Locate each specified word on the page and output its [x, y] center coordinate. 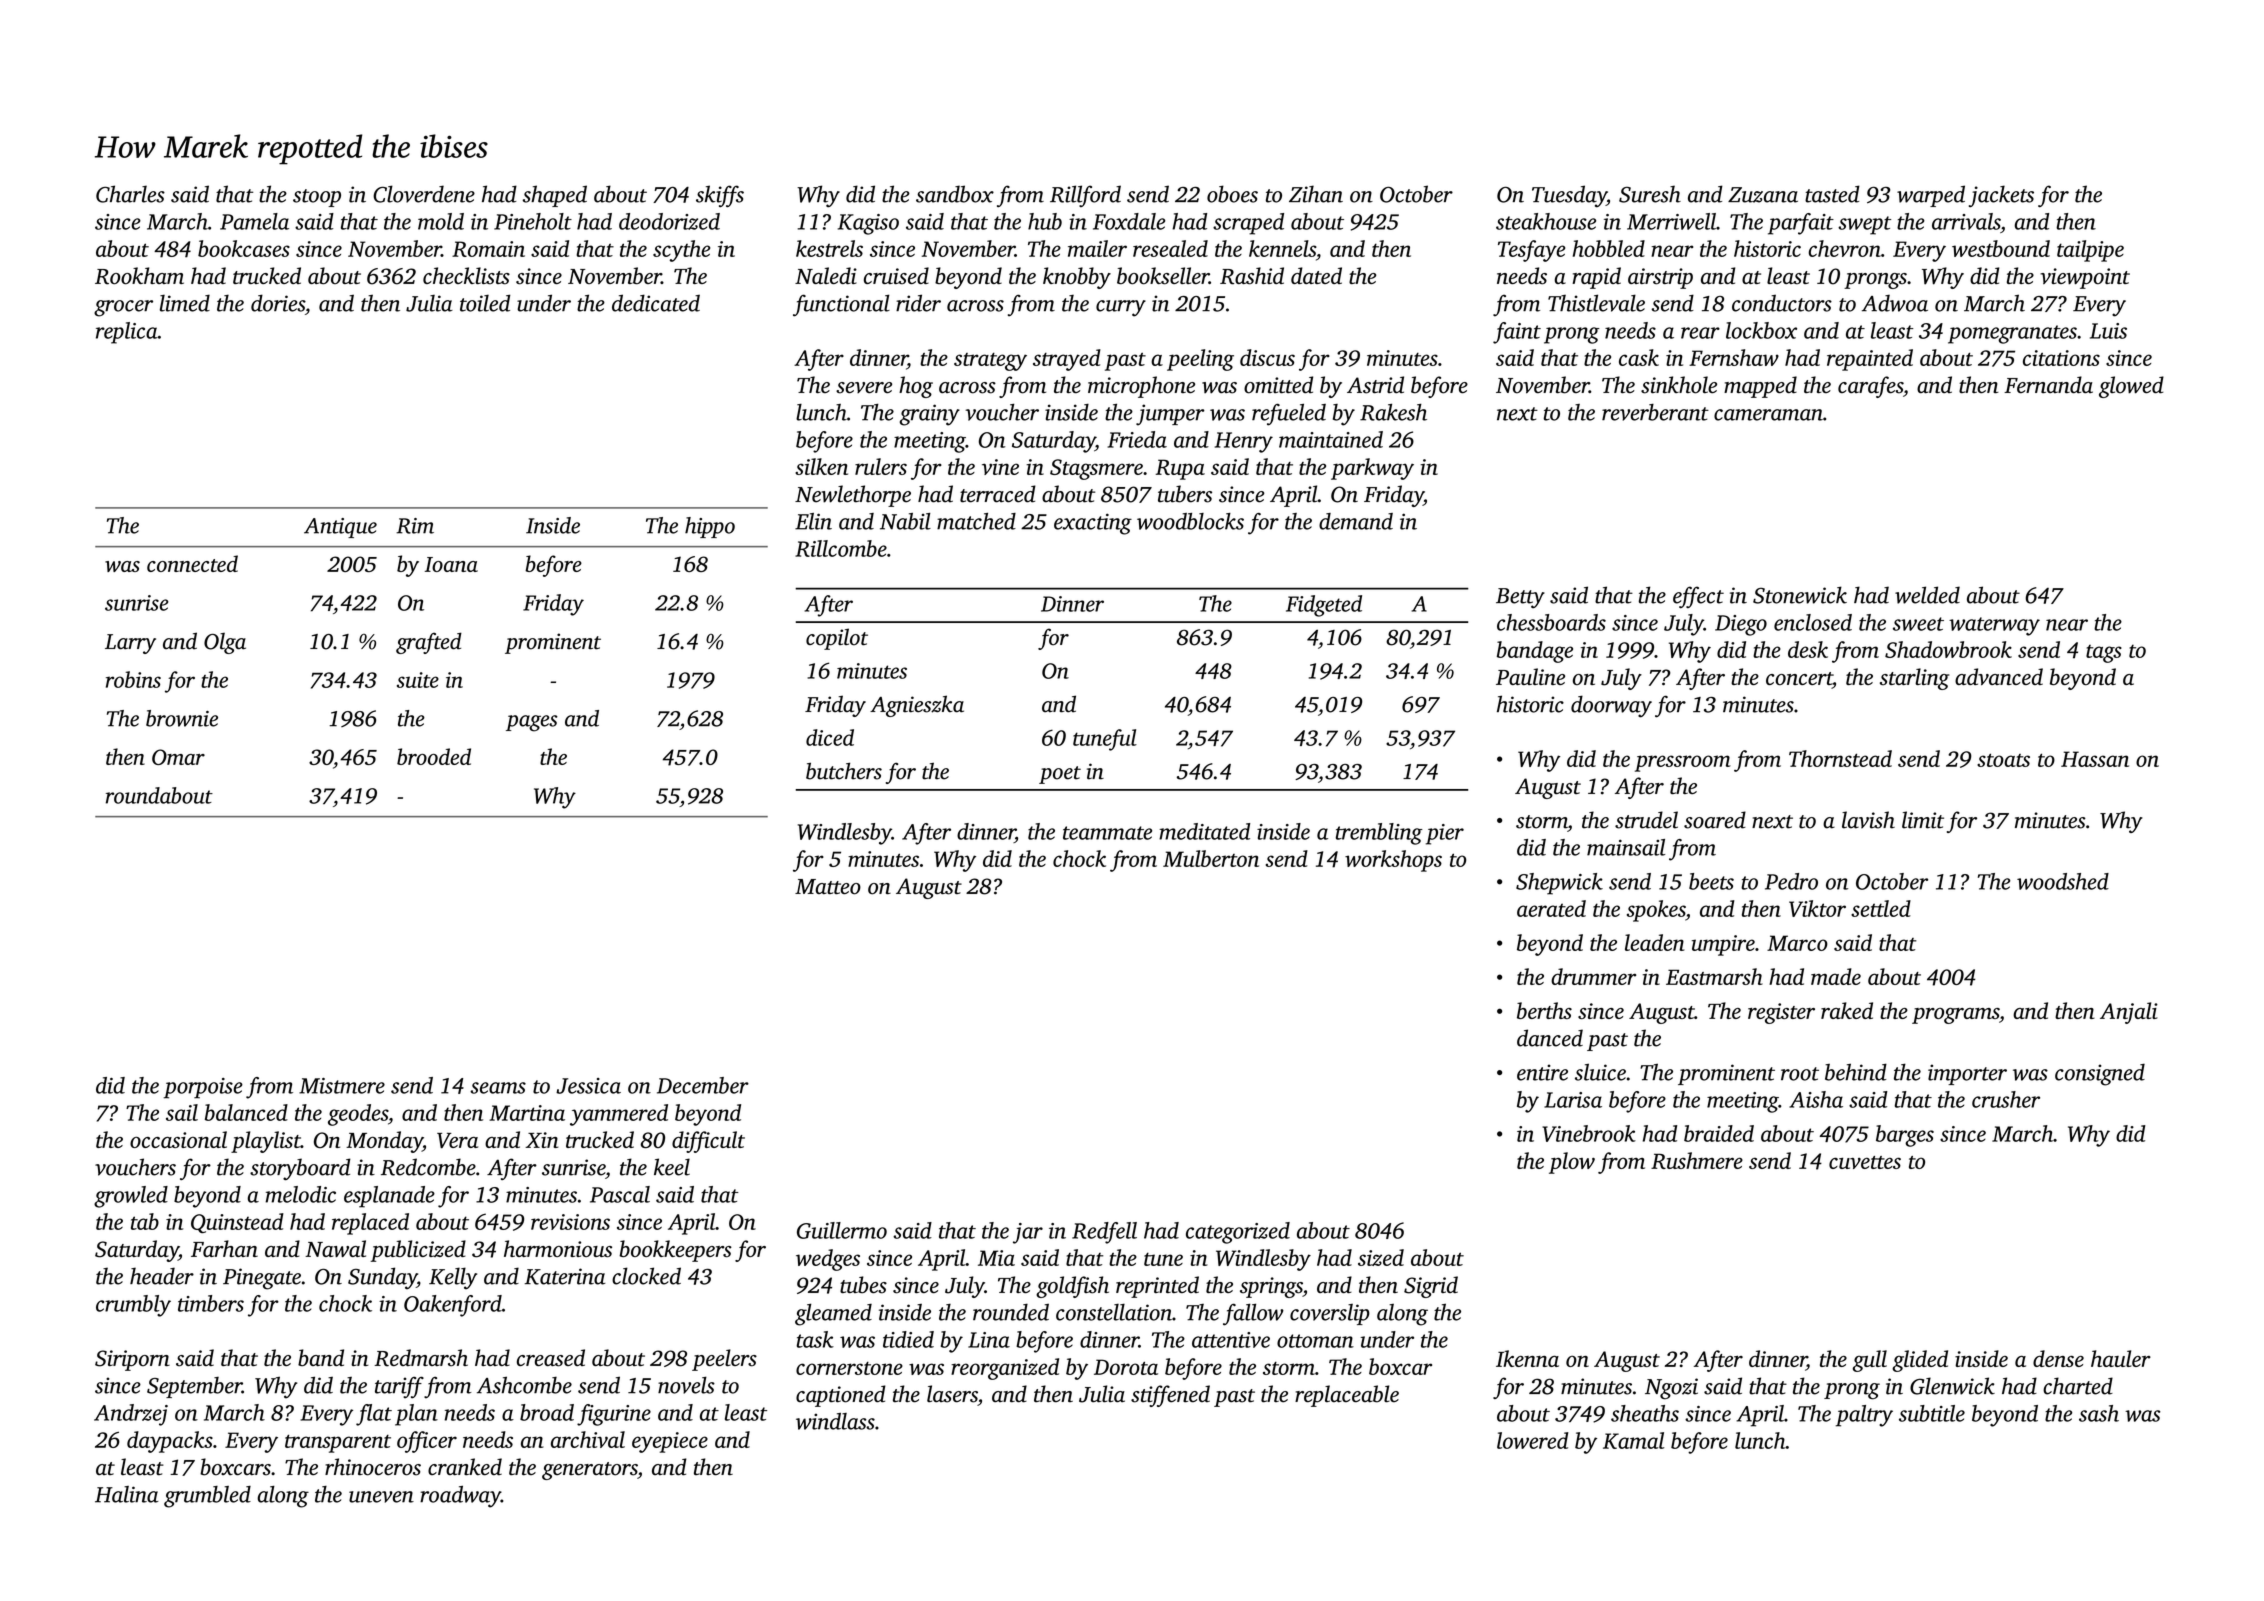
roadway [460, 1497]
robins [133, 679]
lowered [1533, 1440]
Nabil [905, 521]
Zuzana [1763, 195]
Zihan [1316, 194]
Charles [130, 194]
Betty [1520, 598]
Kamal [1633, 1440]
